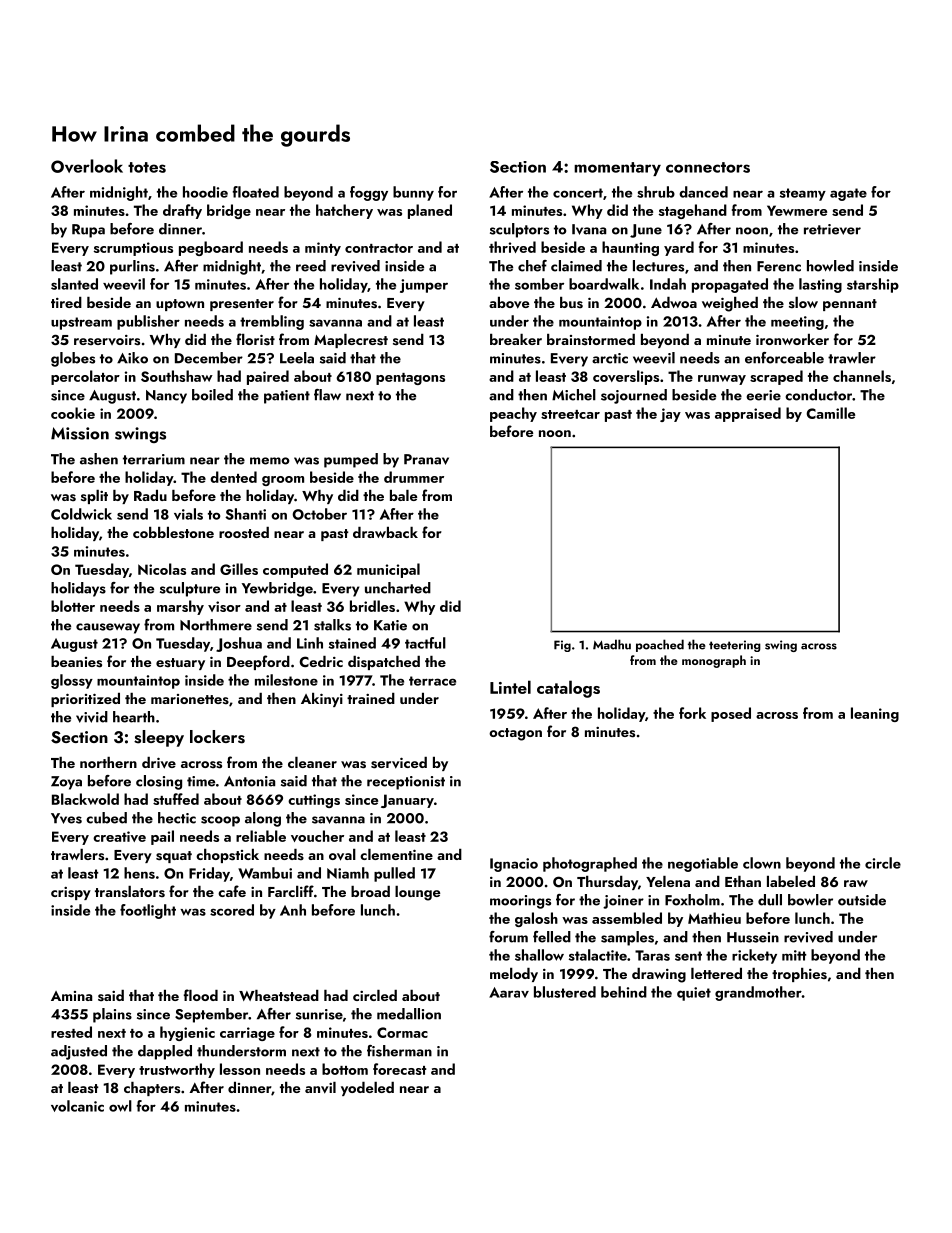  I want to click on volcanic, so click(77, 1106).
